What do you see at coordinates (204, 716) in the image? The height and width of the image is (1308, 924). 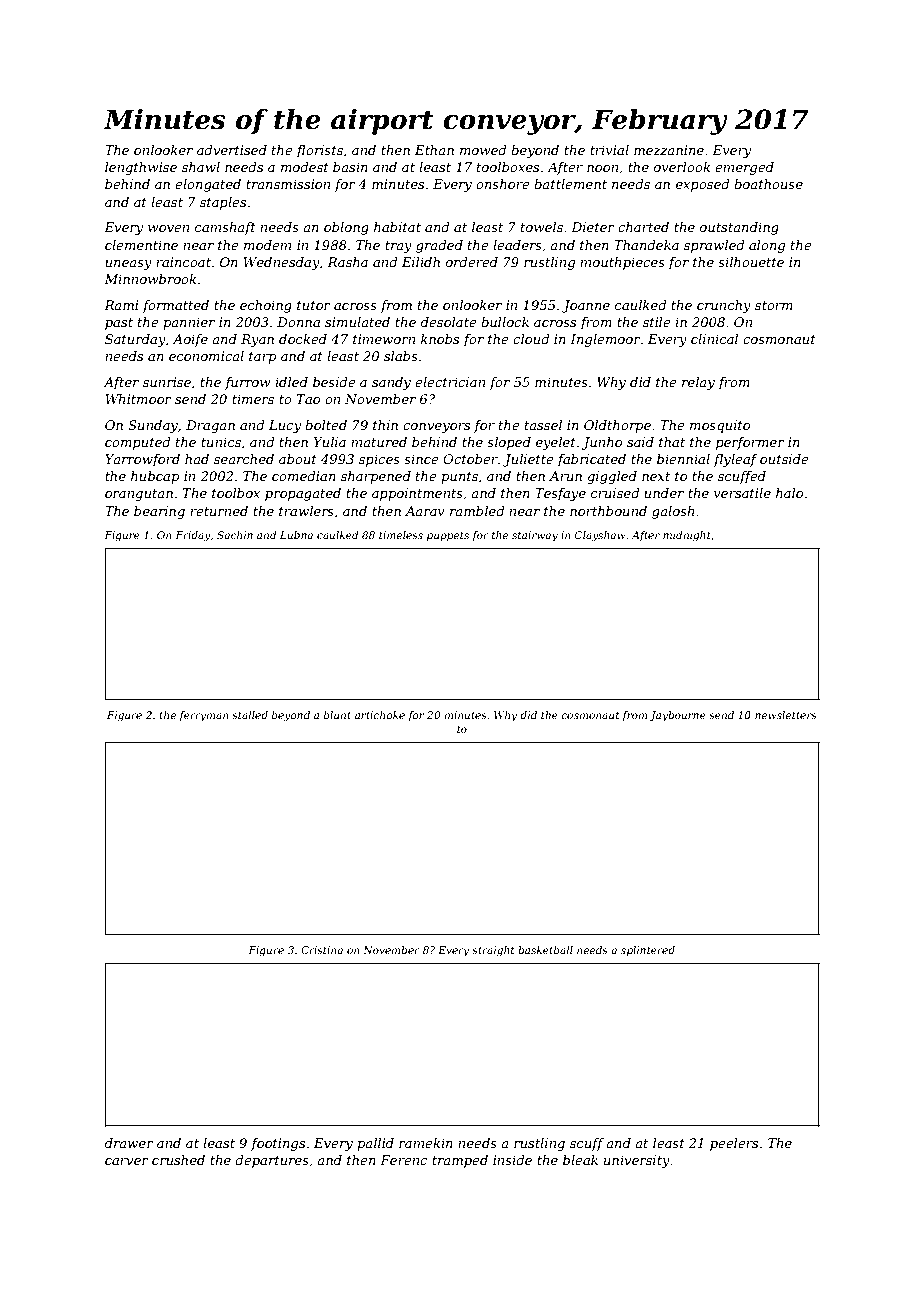 I see `ferryman` at bounding box center [204, 716].
